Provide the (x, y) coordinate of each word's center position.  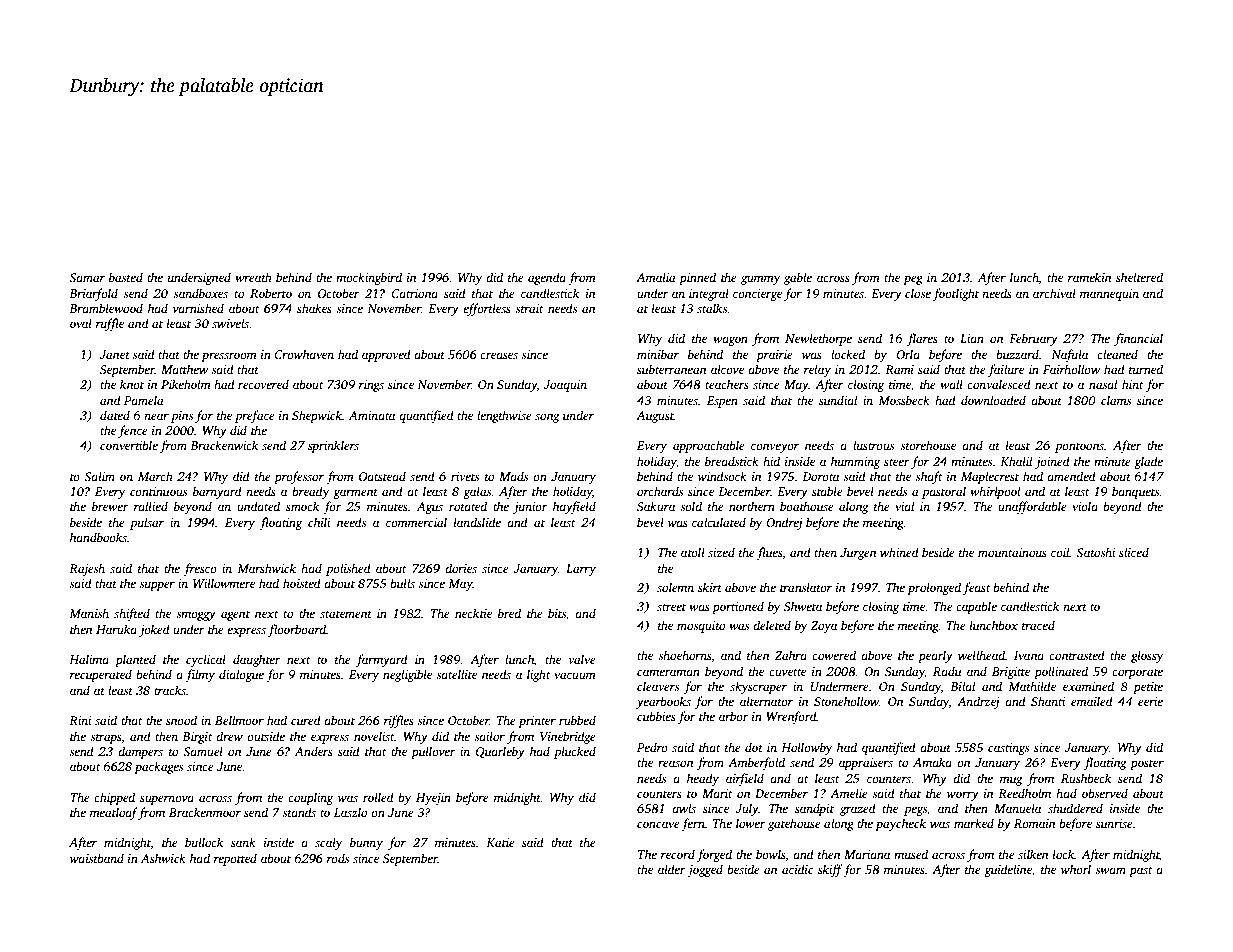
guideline (1008, 870)
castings (1008, 749)
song (547, 418)
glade (1148, 462)
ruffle (110, 324)
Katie (500, 842)
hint (1133, 384)
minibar (658, 354)
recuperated (101, 675)
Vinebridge (568, 737)
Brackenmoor (205, 812)
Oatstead (382, 476)
